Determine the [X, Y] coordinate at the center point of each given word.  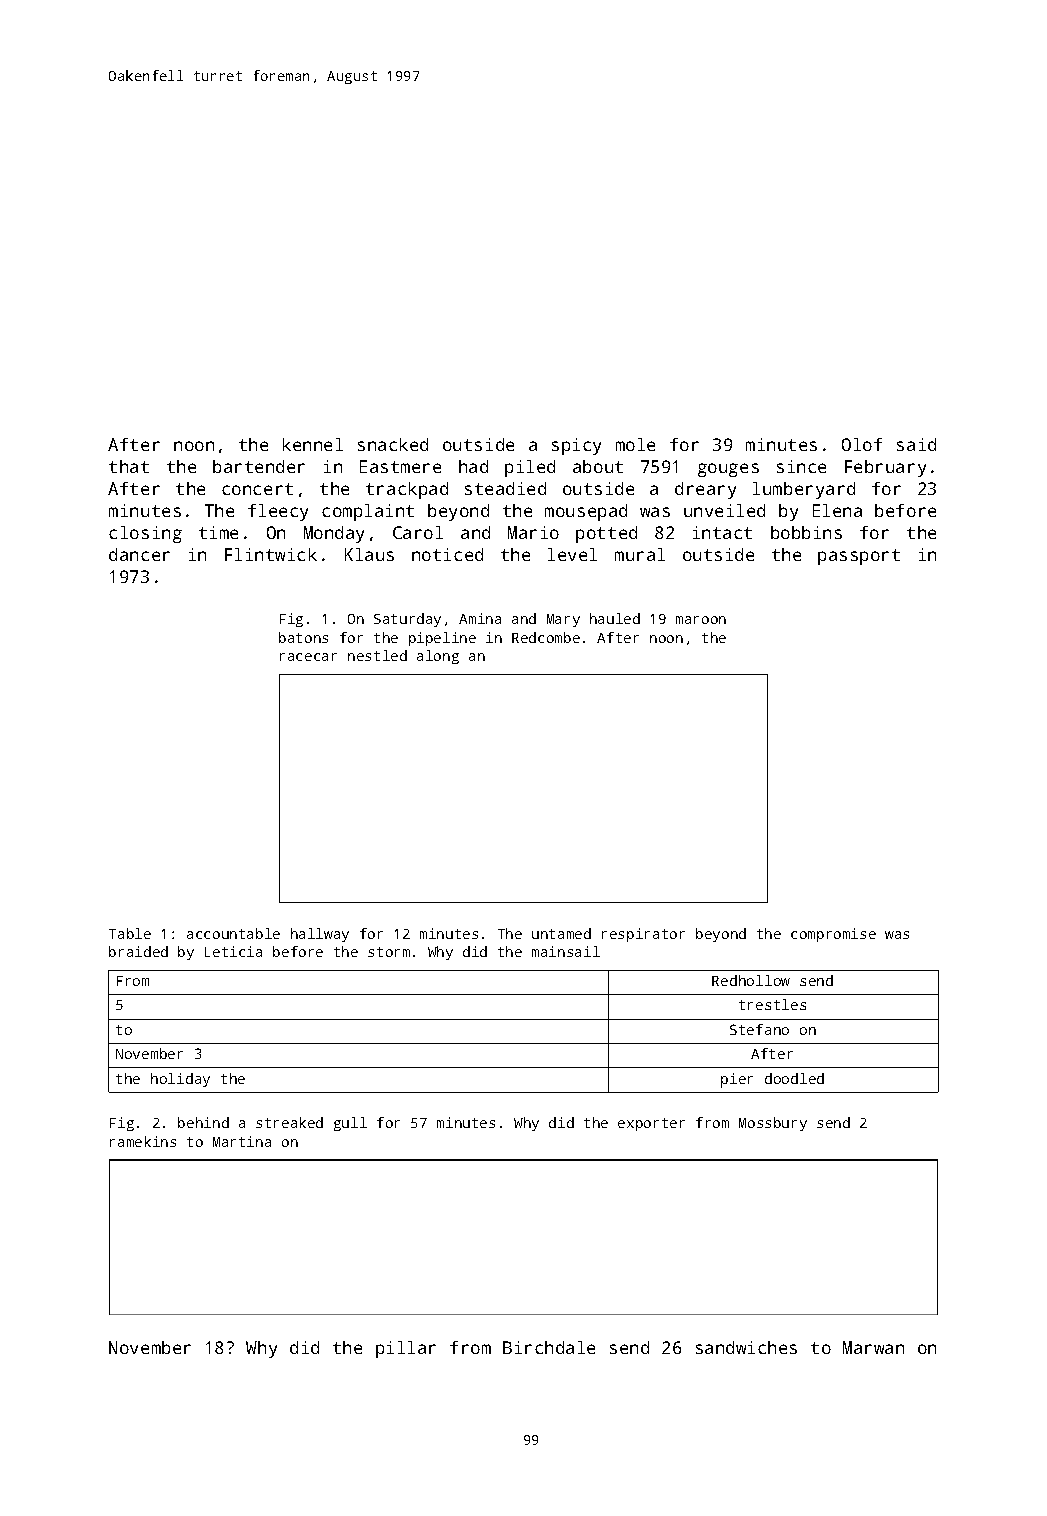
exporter [651, 1124]
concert [257, 489]
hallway [320, 935]
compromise [833, 935]
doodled [794, 1078]
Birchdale [549, 1347]
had [473, 466]
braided [138, 951]
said [916, 444]
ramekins [143, 1141]
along [438, 657]
